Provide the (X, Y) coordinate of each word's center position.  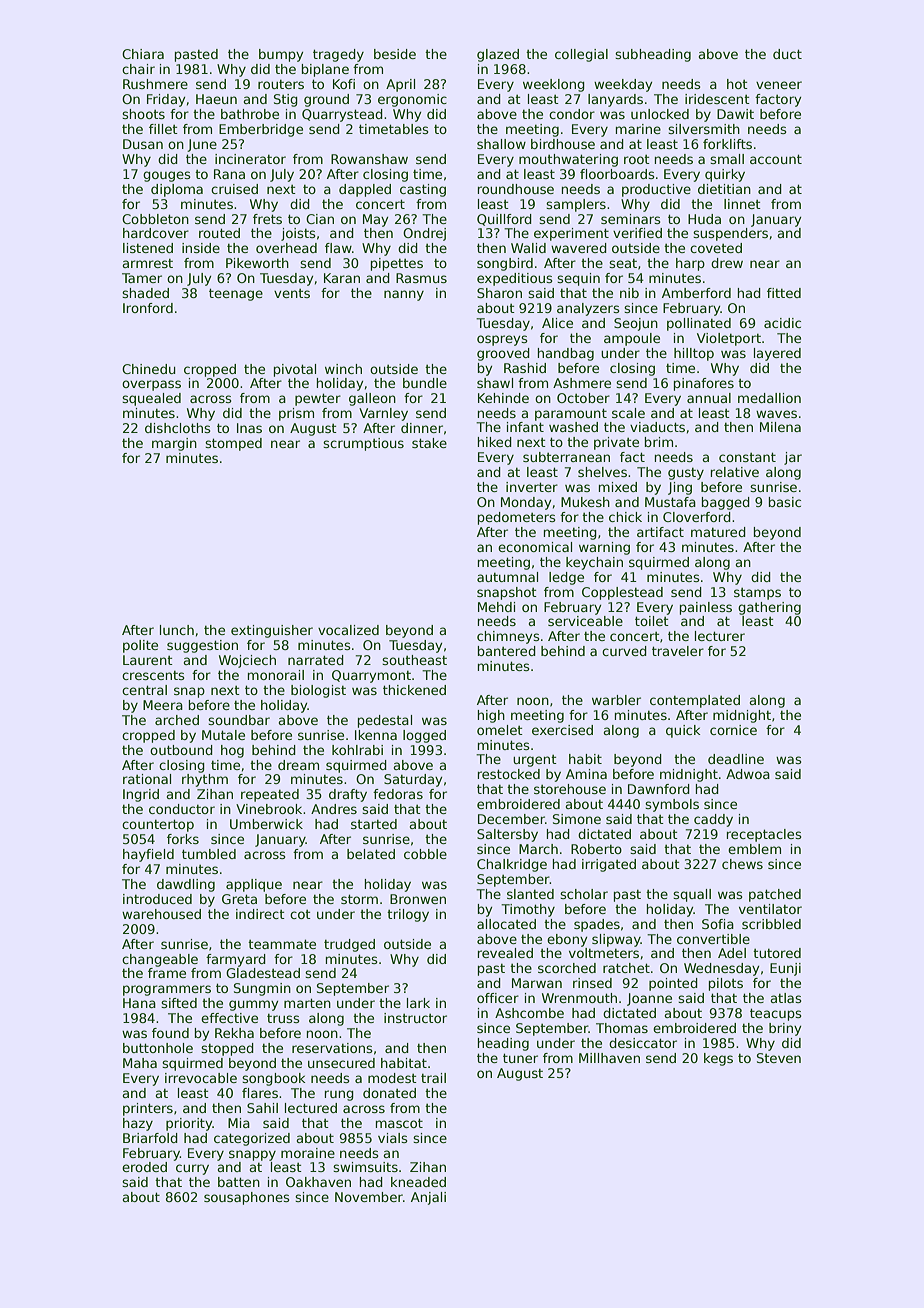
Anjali (428, 1198)
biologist (318, 691)
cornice (733, 730)
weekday (623, 85)
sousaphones (247, 1198)
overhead (286, 248)
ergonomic (412, 100)
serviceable (585, 621)
